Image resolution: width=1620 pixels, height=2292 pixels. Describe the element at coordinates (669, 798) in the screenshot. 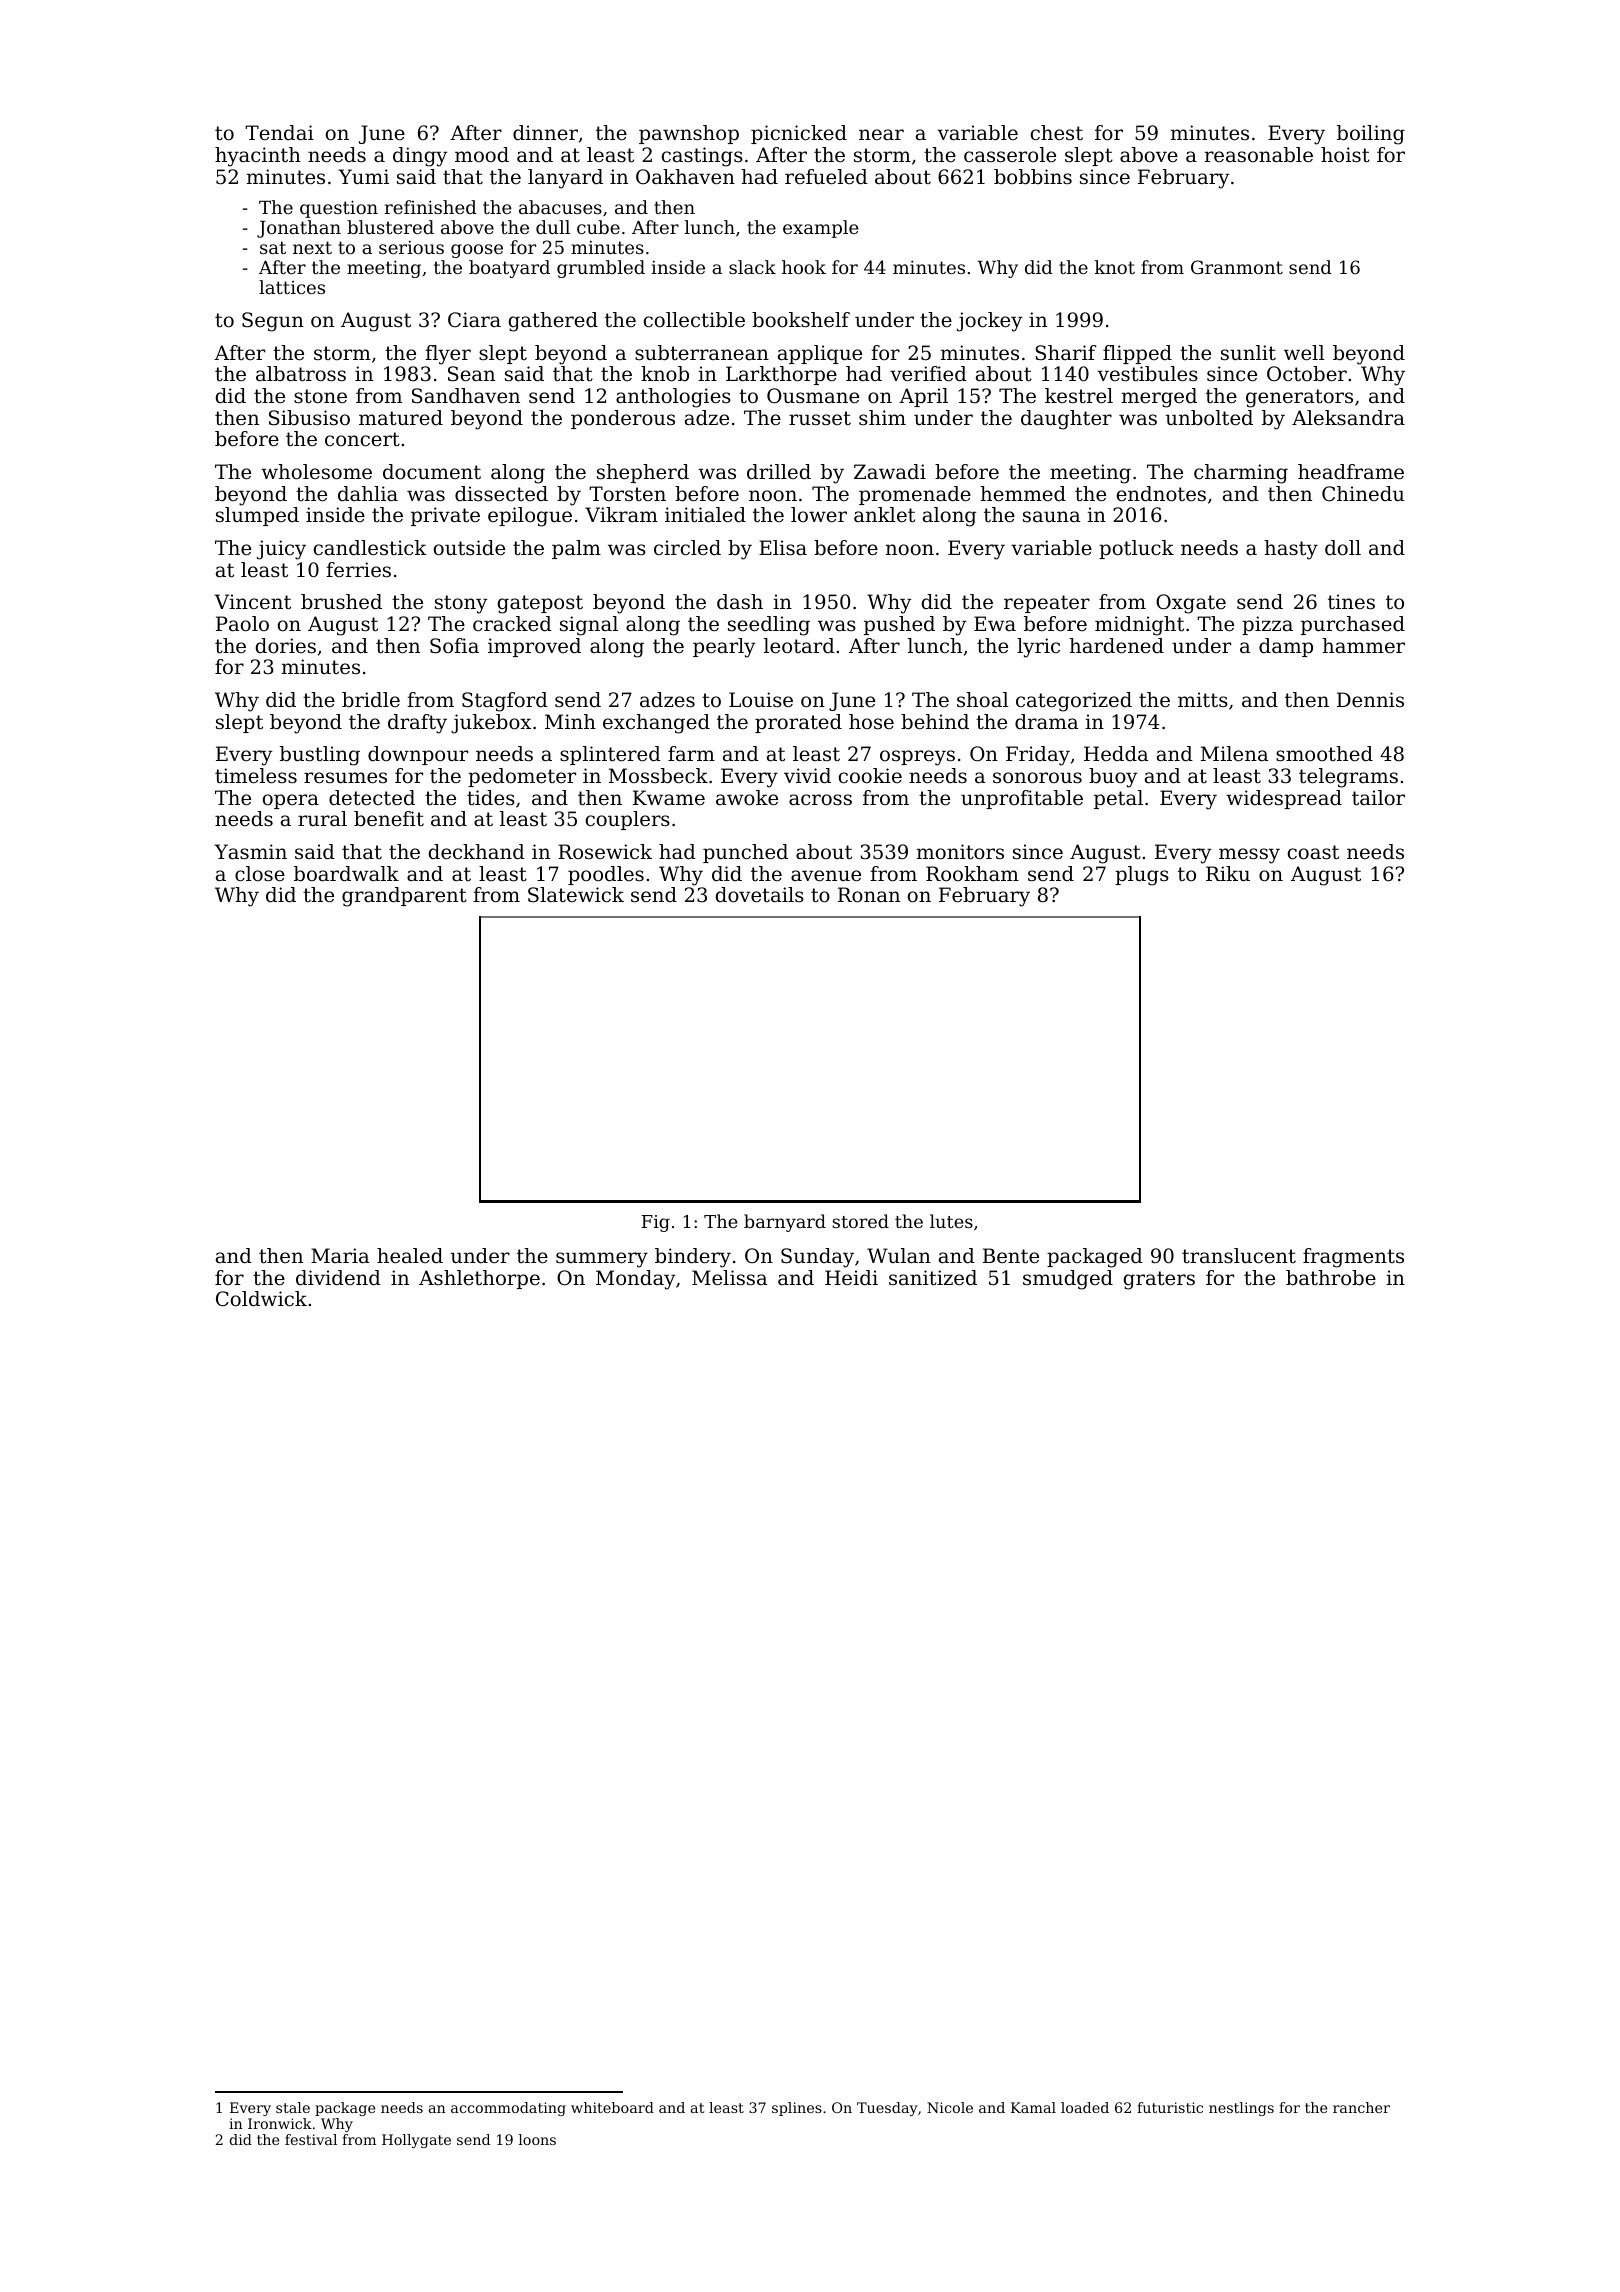

I see `Kwame` at that location.
